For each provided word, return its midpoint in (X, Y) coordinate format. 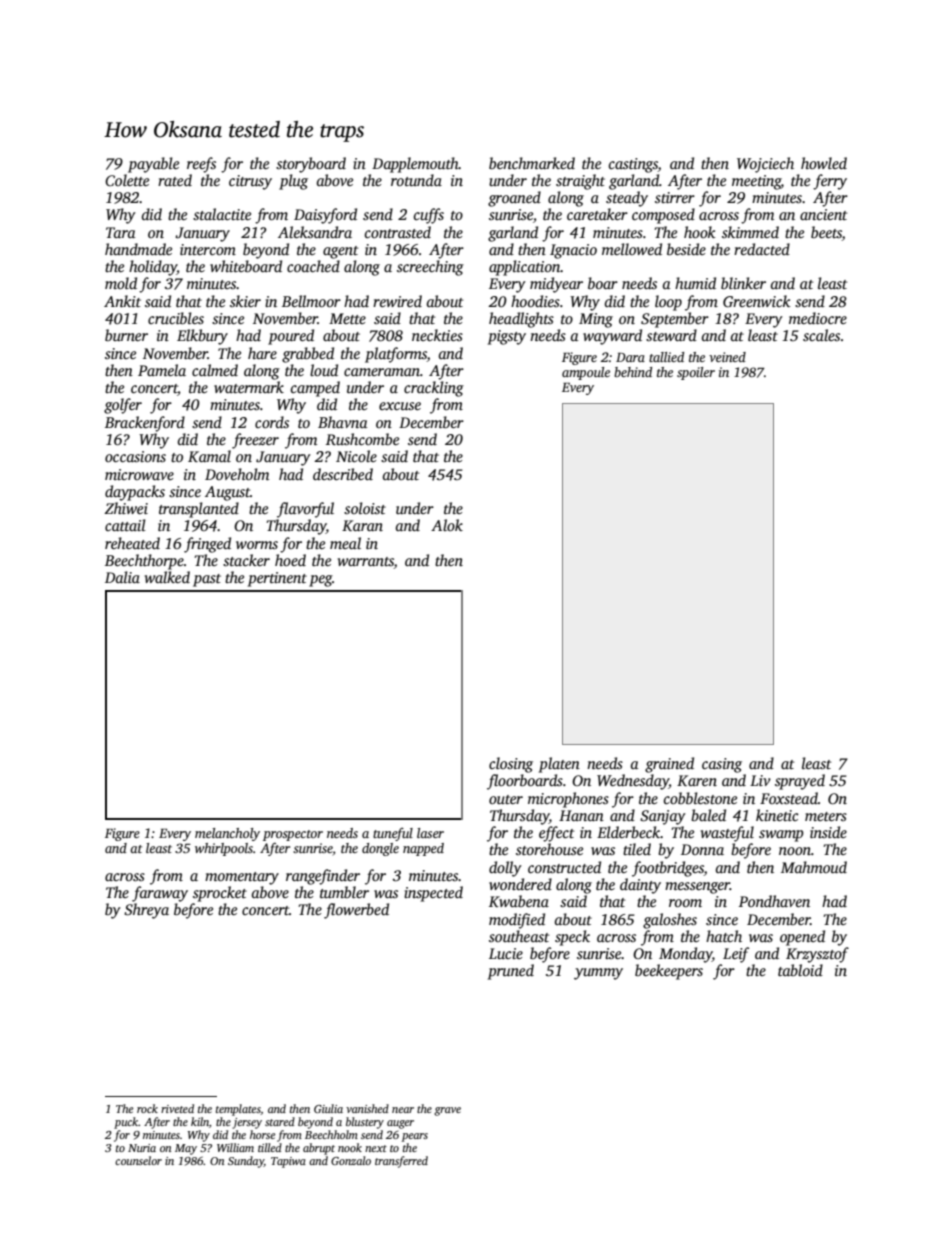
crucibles (176, 318)
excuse (400, 406)
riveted (177, 1108)
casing (722, 765)
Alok (447, 525)
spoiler (696, 373)
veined (727, 357)
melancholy (227, 834)
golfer (123, 406)
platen (559, 765)
